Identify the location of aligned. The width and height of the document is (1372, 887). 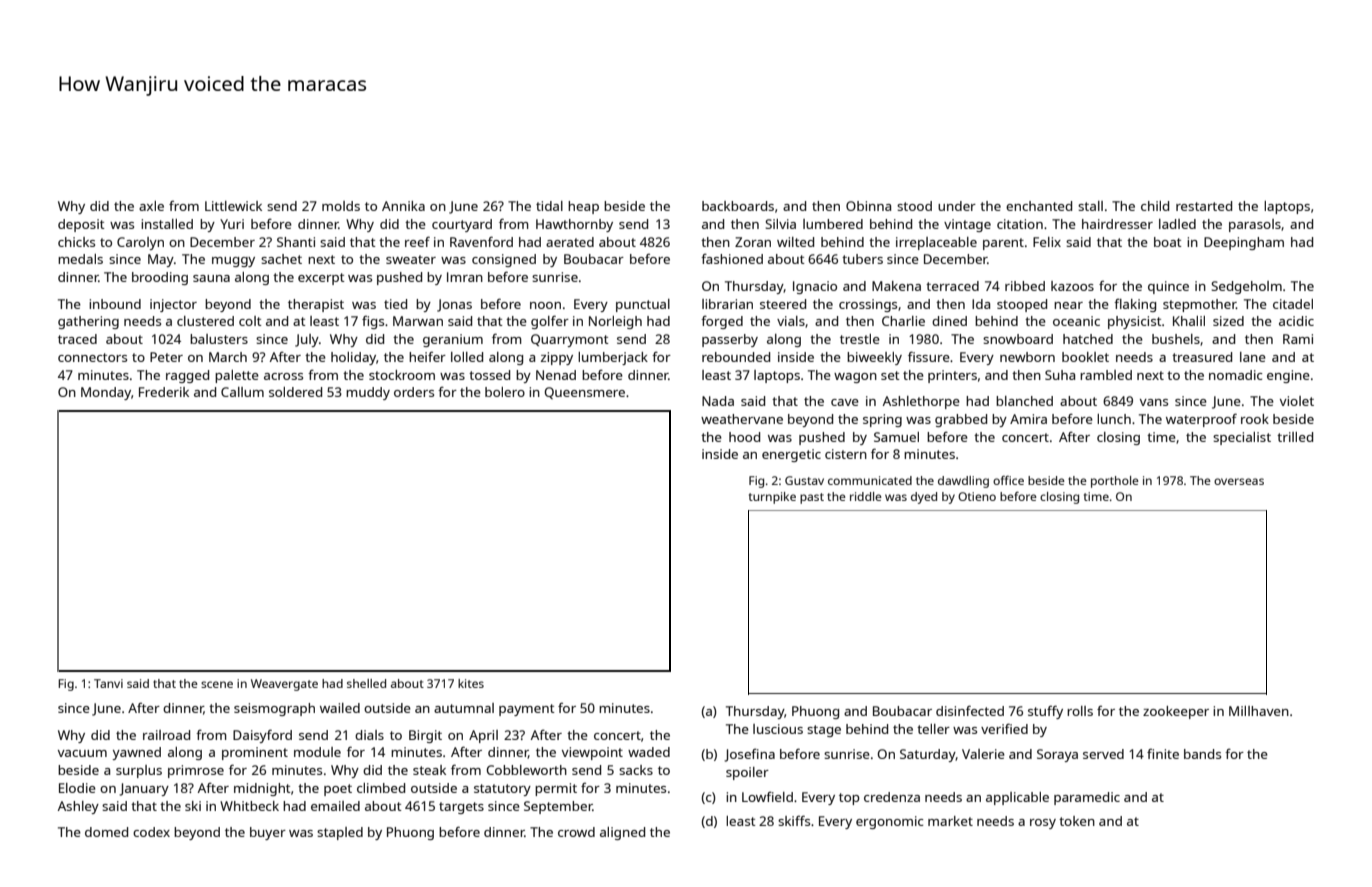
(622, 833).
